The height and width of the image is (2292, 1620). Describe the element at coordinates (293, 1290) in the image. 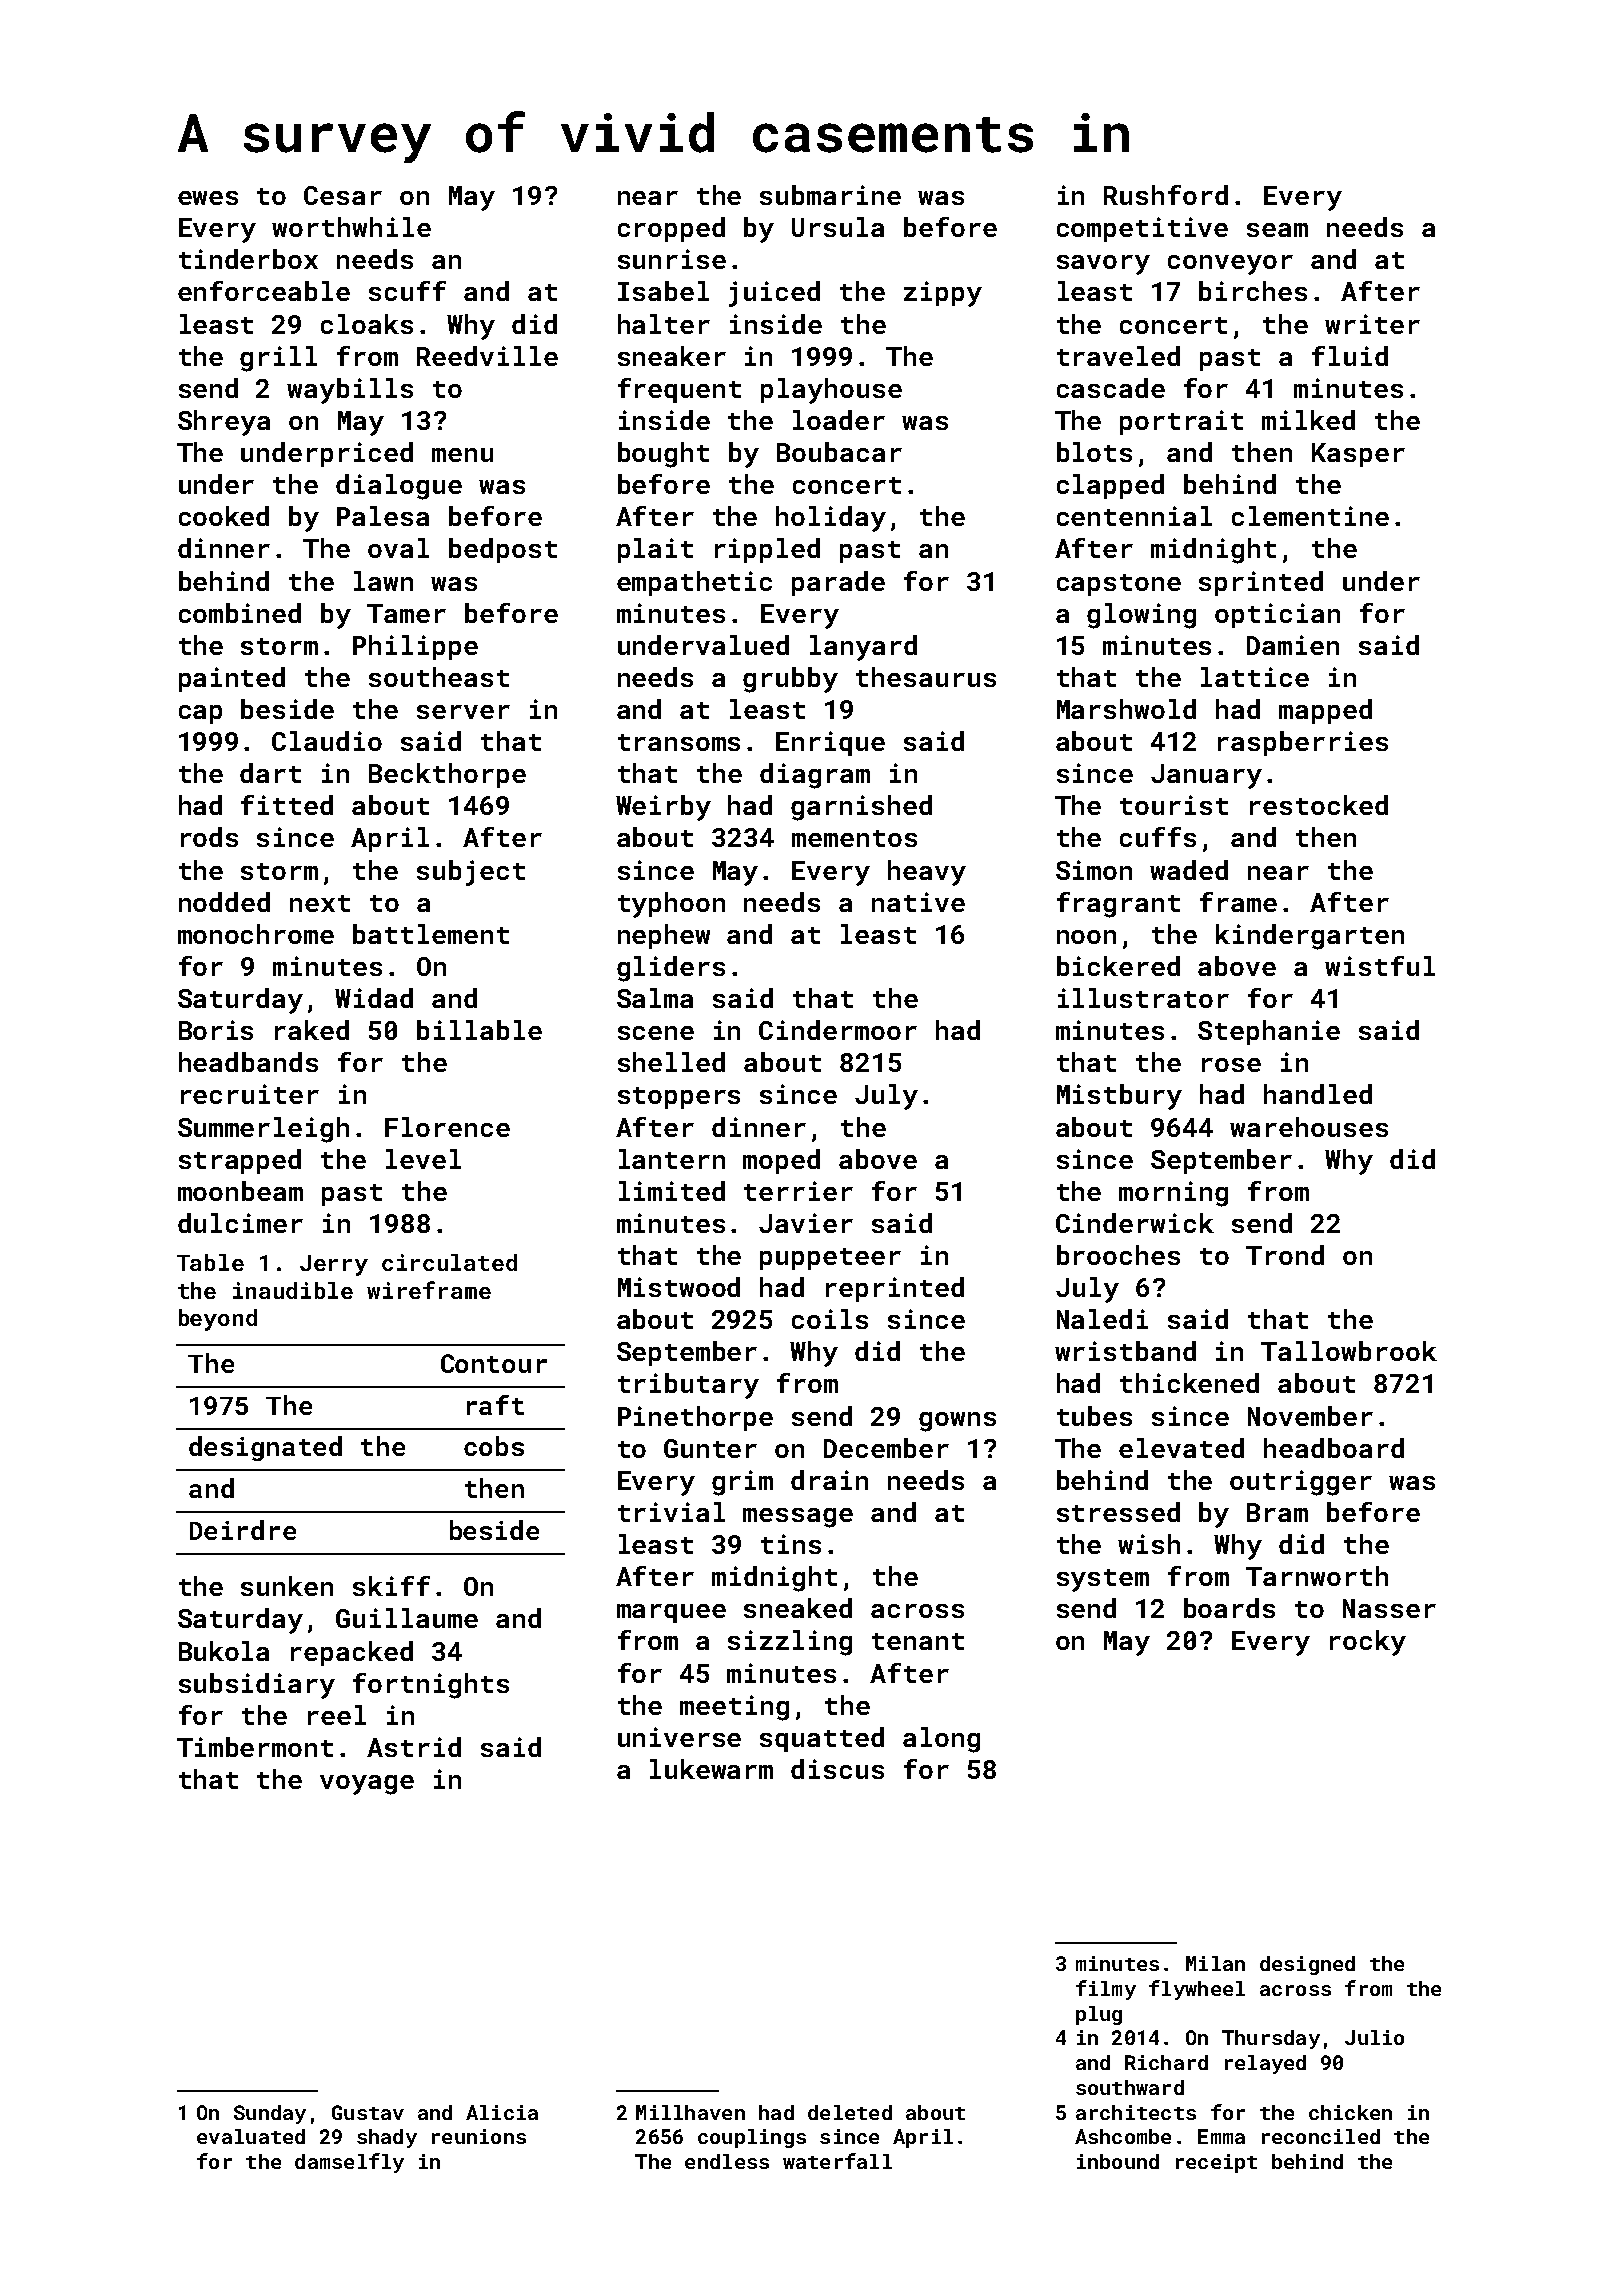

I see `inaudible` at that location.
